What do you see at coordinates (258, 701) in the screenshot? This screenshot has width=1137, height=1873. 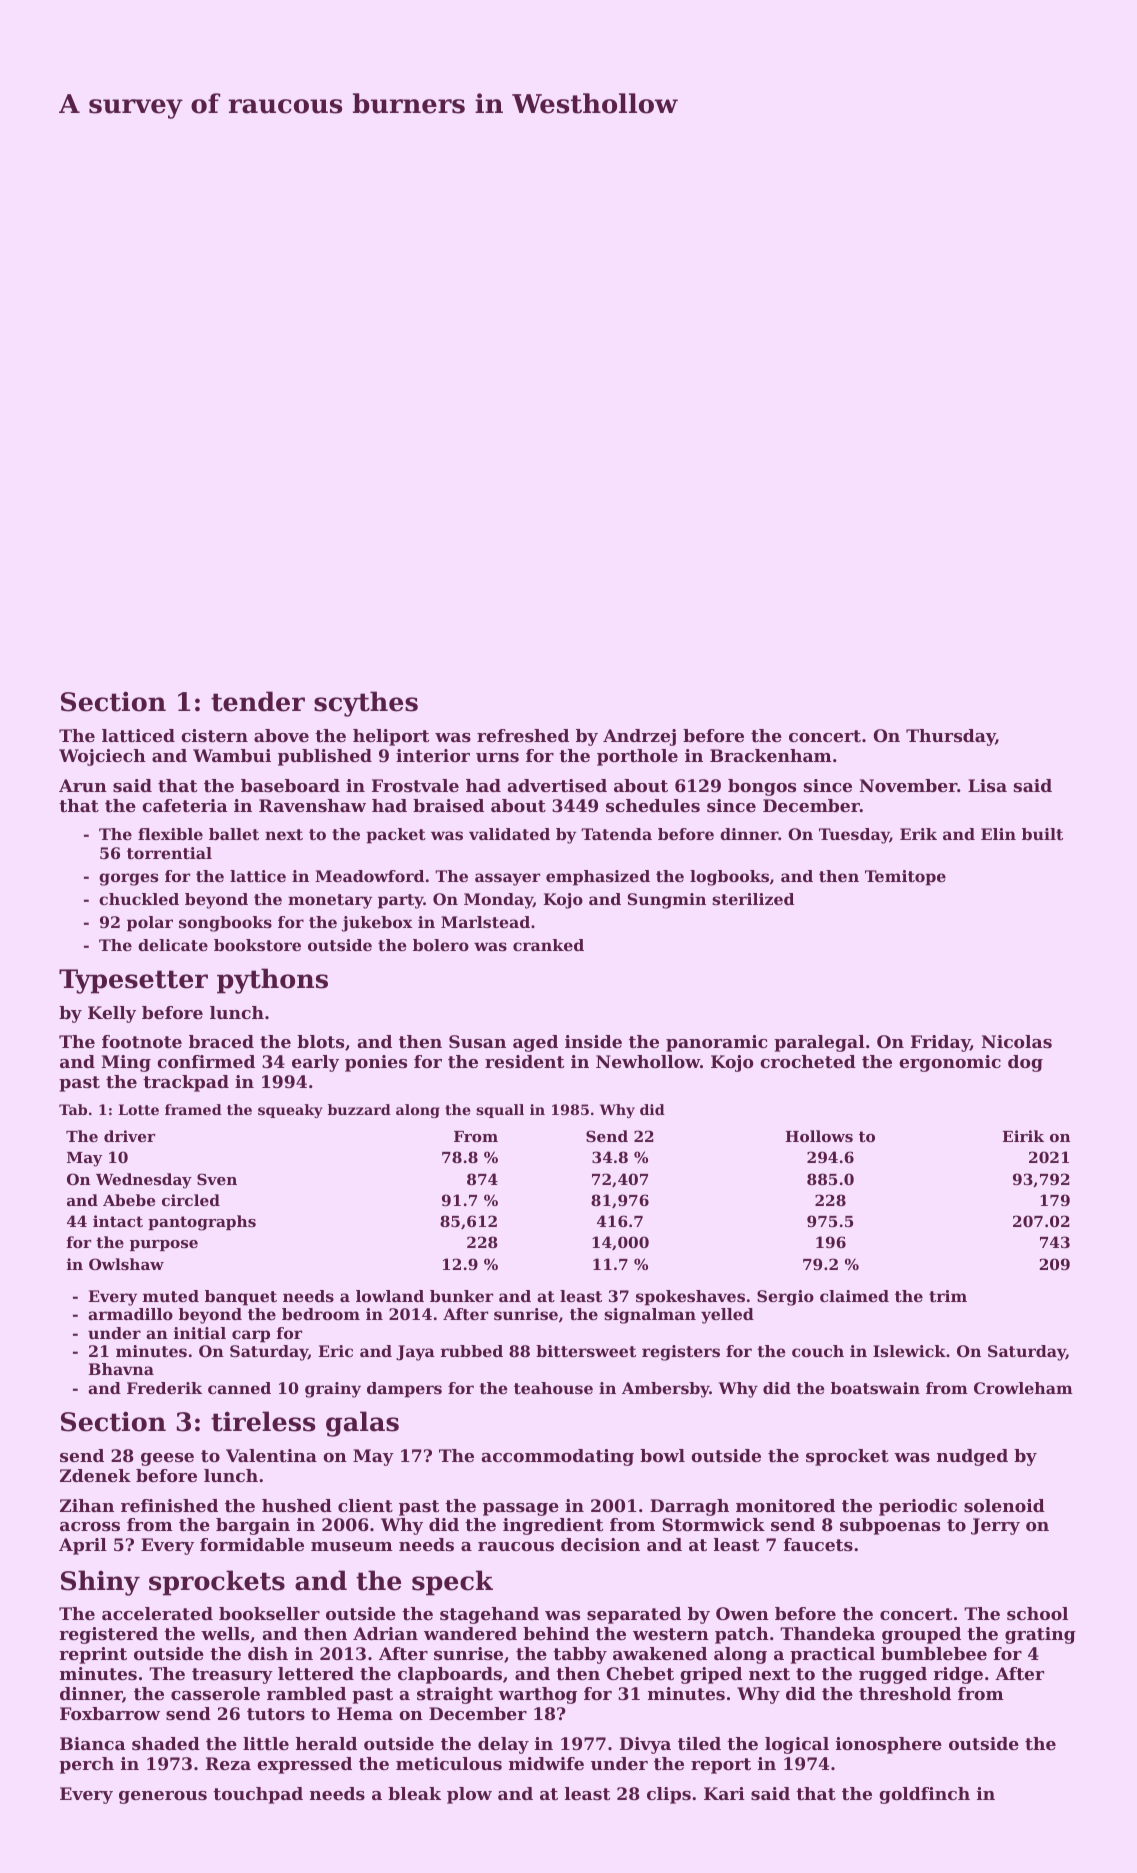 I see `tender` at bounding box center [258, 701].
